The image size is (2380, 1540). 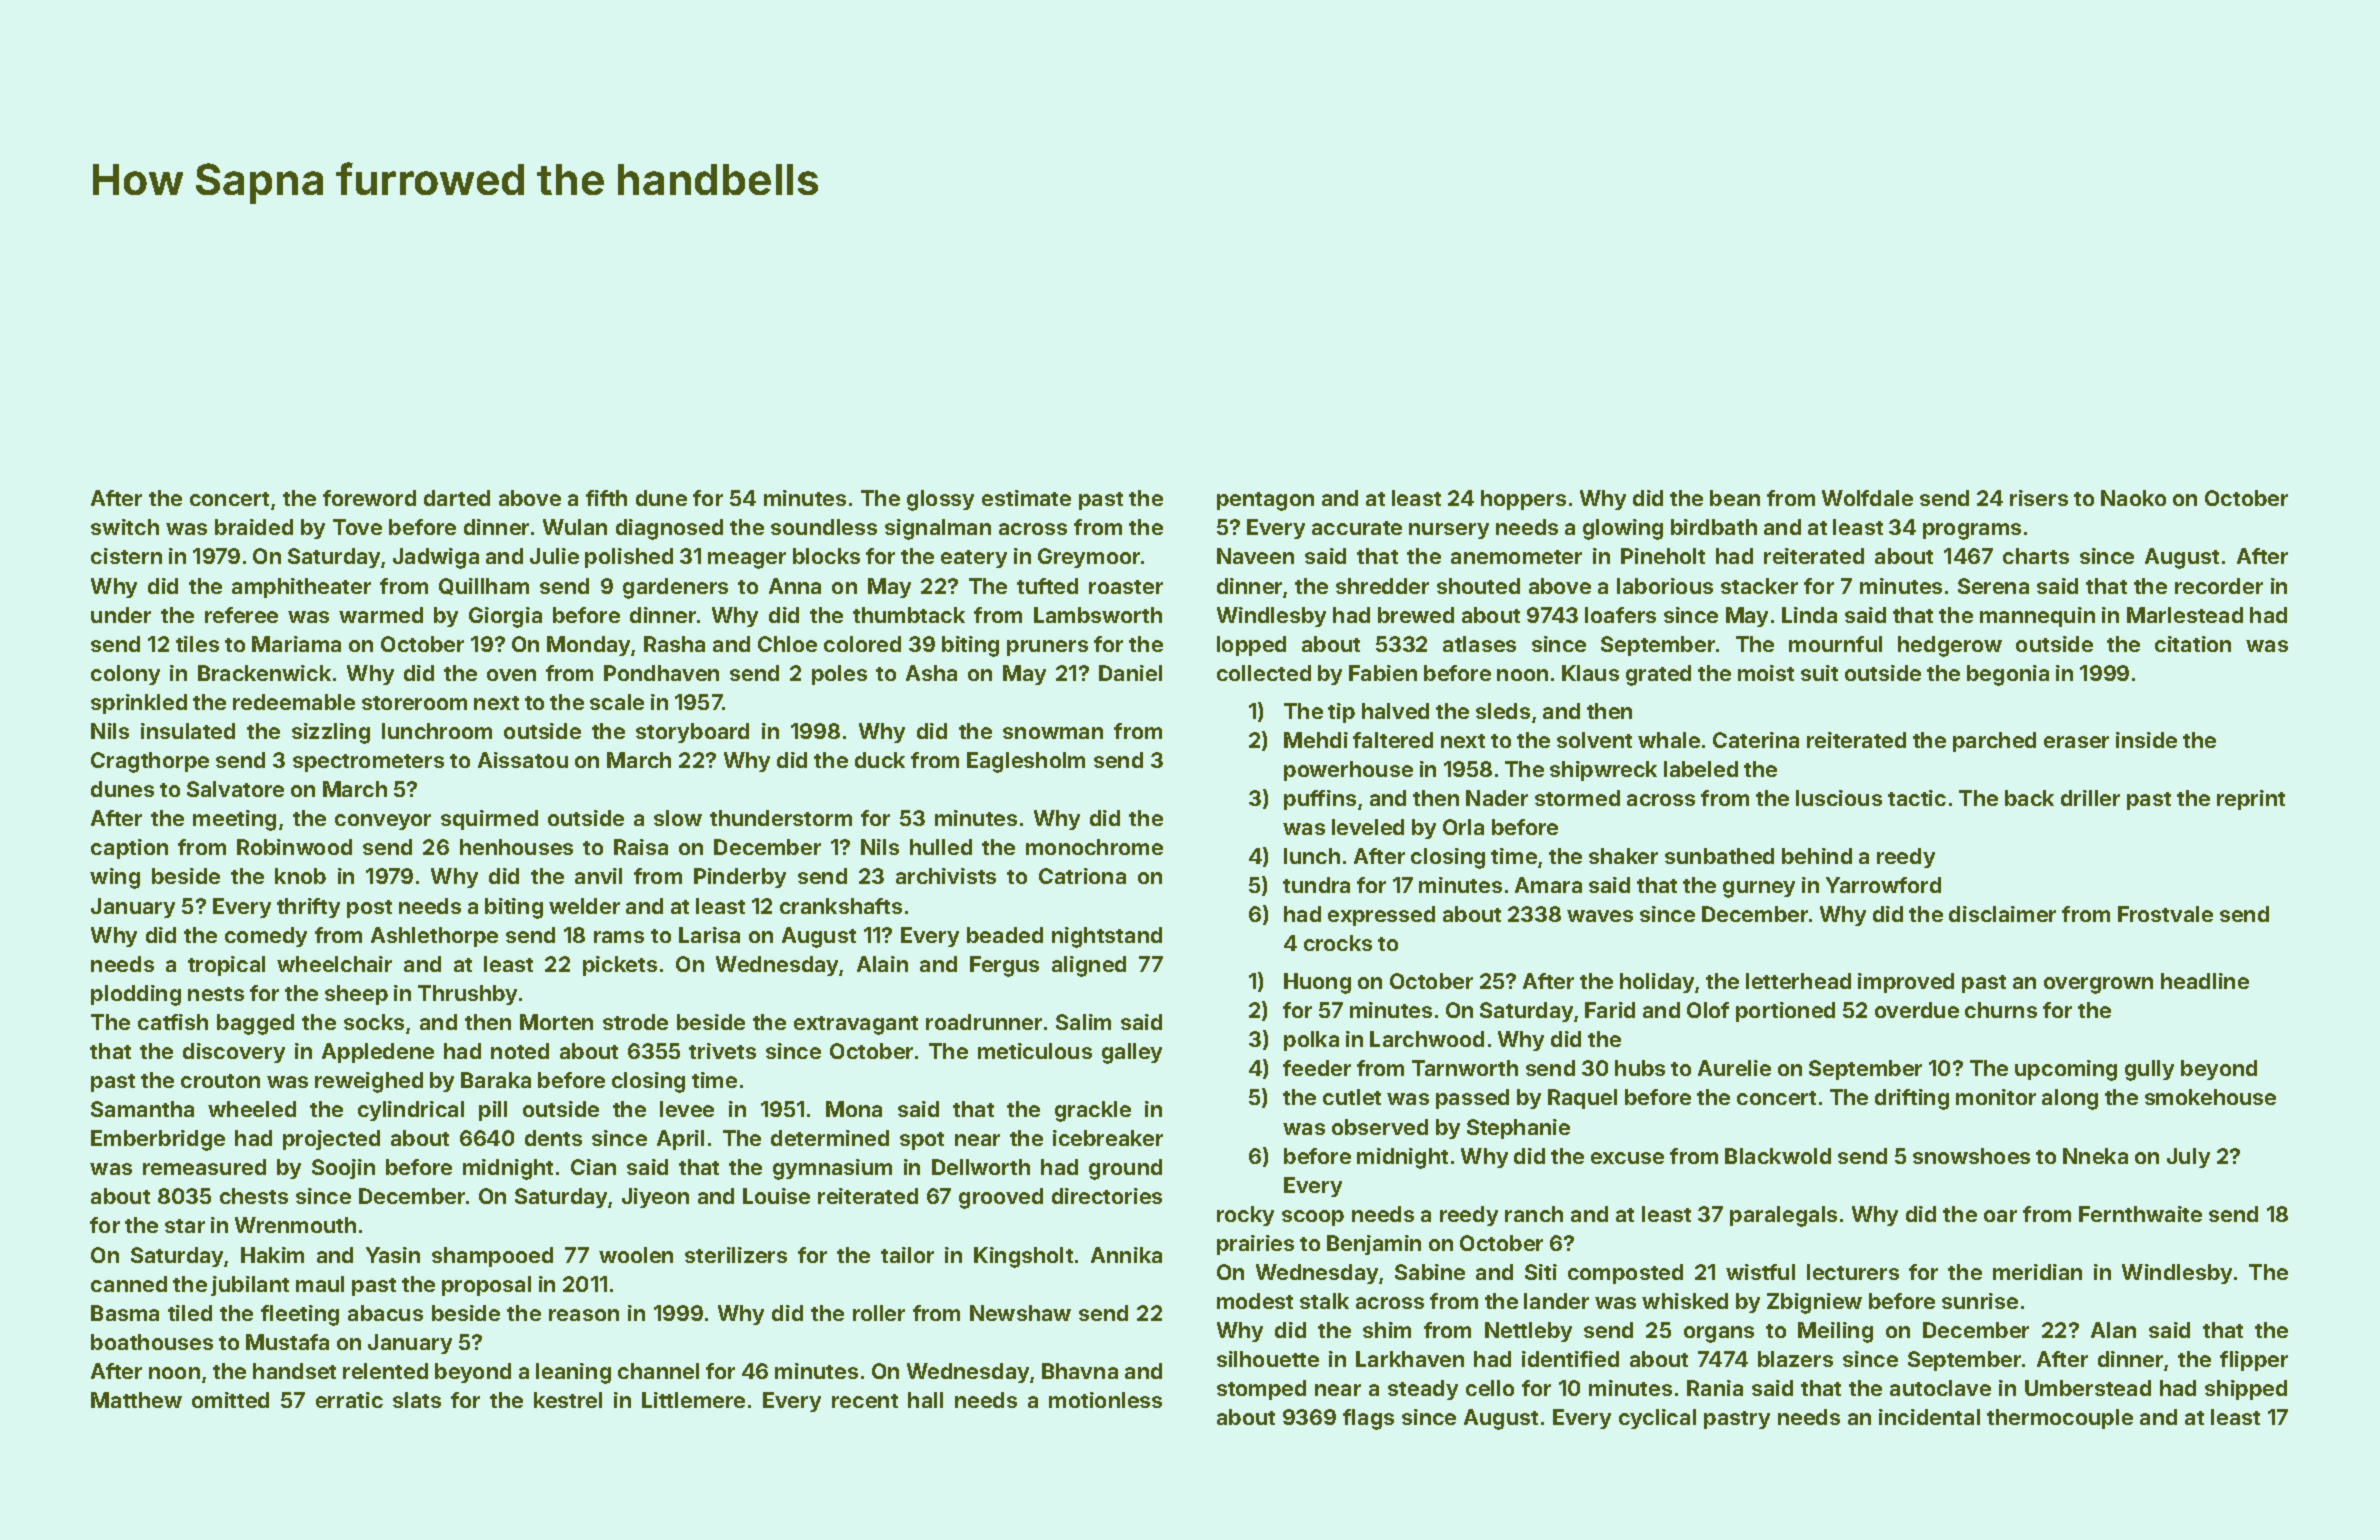 What do you see at coordinates (1035, 1051) in the image?
I see `meticulous` at bounding box center [1035, 1051].
